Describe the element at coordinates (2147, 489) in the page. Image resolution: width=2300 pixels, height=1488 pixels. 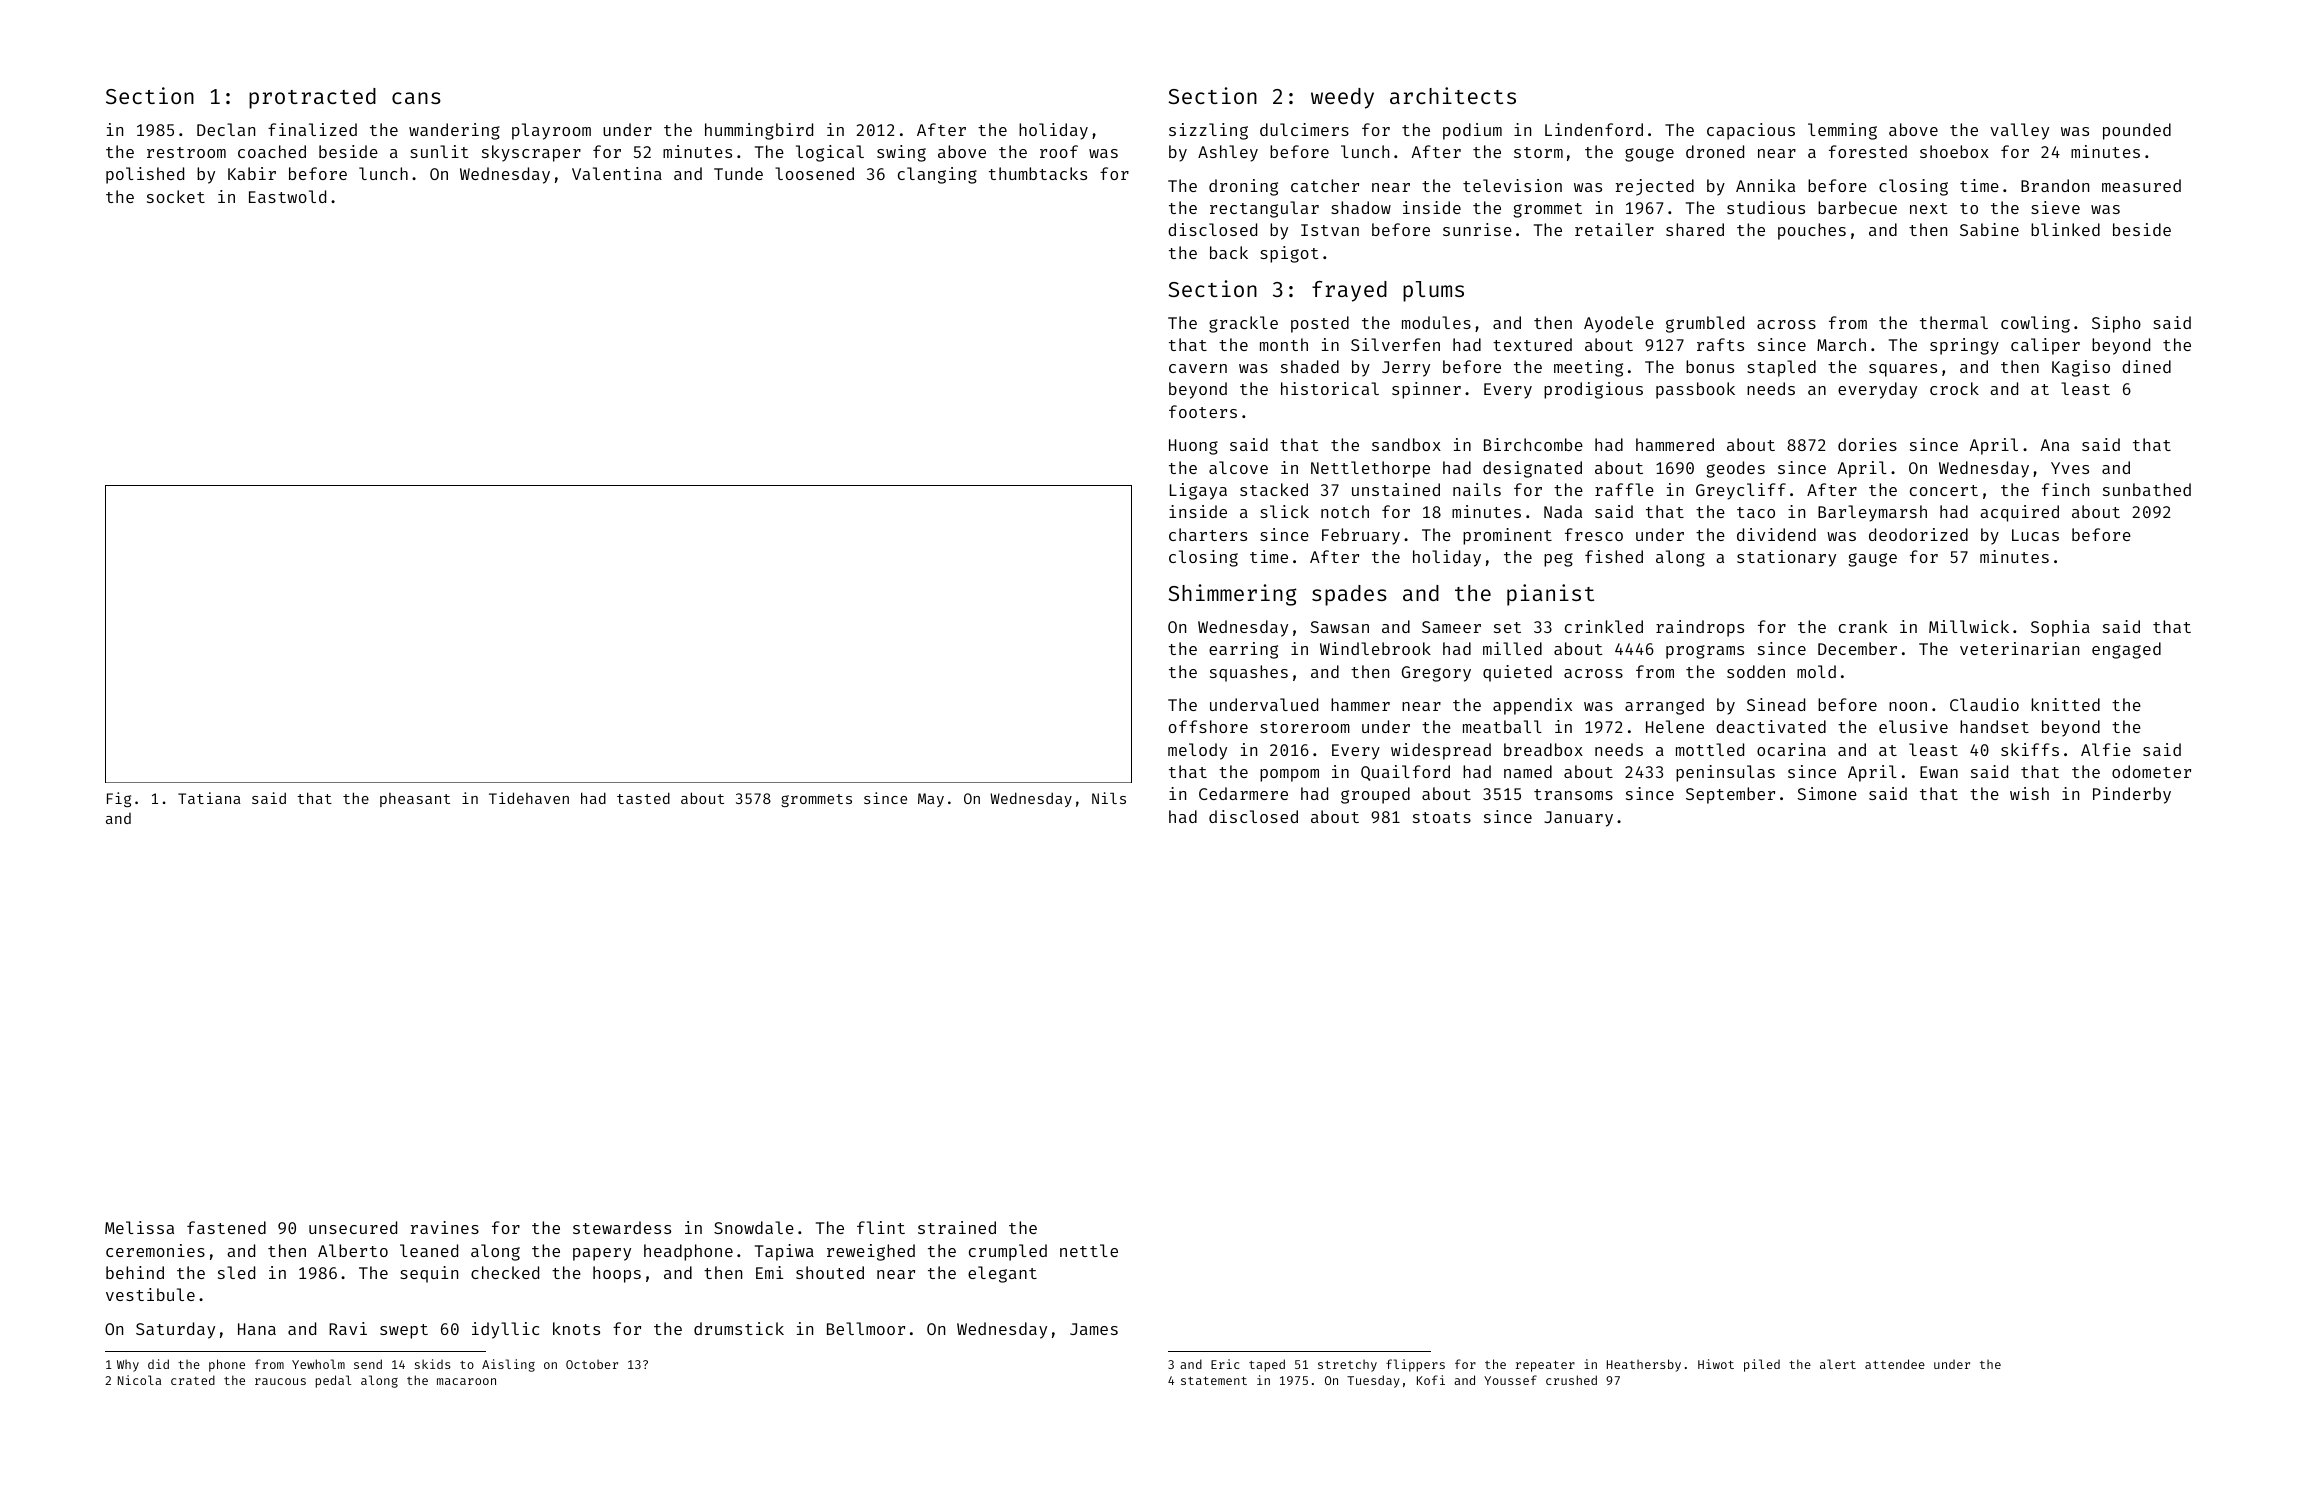
I see `sunbathed` at that location.
